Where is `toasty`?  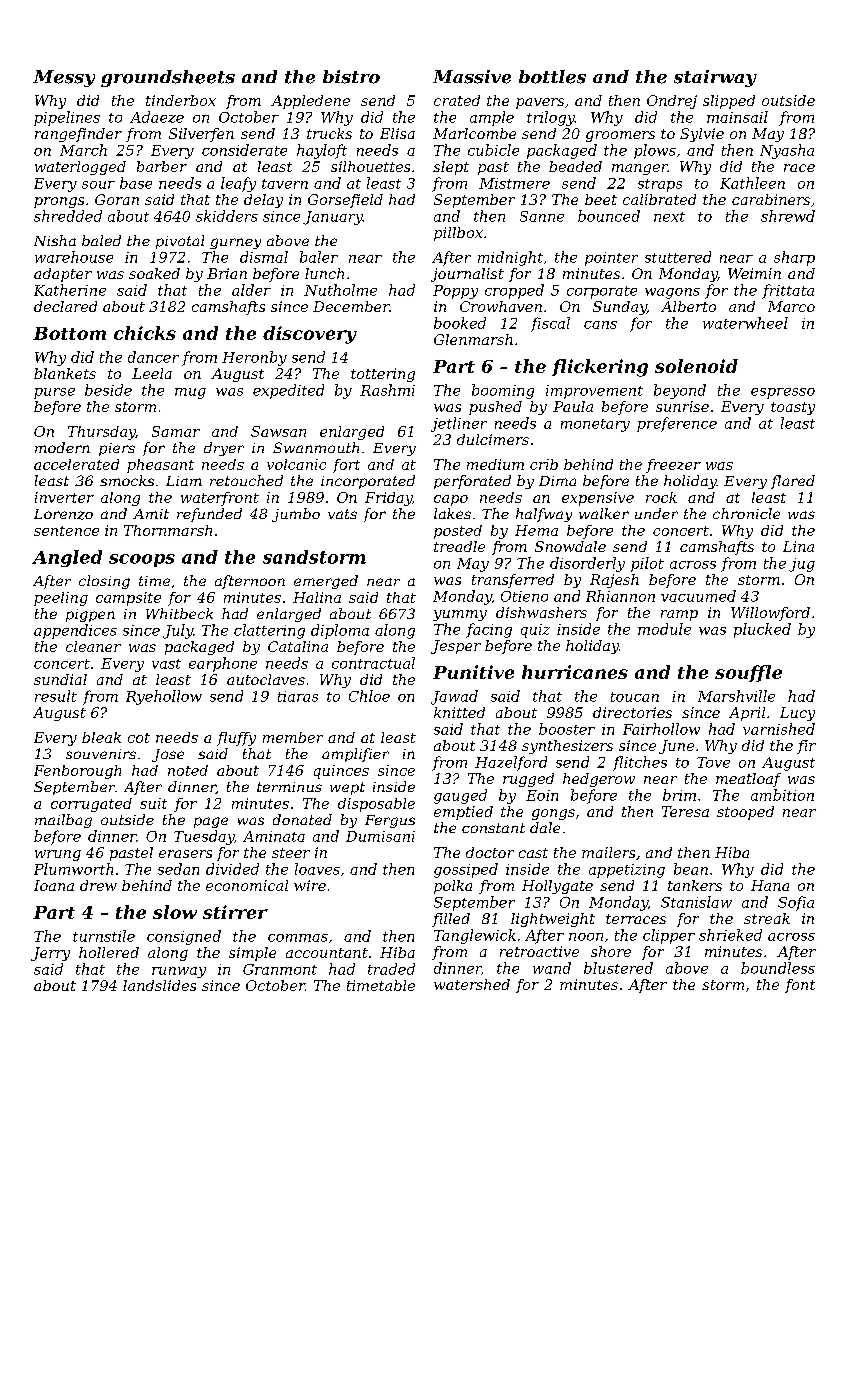 toasty is located at coordinates (793, 408).
